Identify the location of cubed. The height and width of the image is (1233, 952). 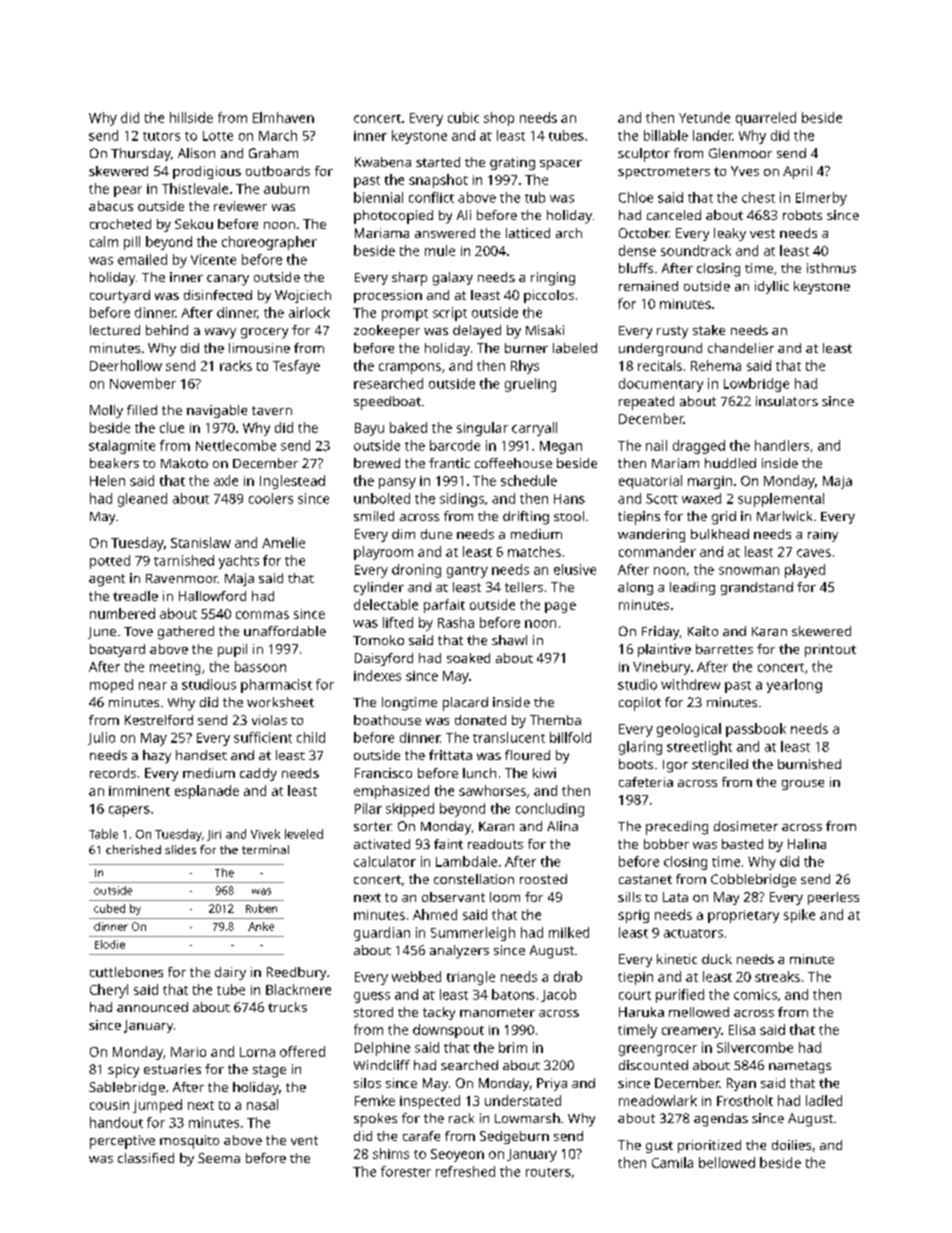
(109, 908).
